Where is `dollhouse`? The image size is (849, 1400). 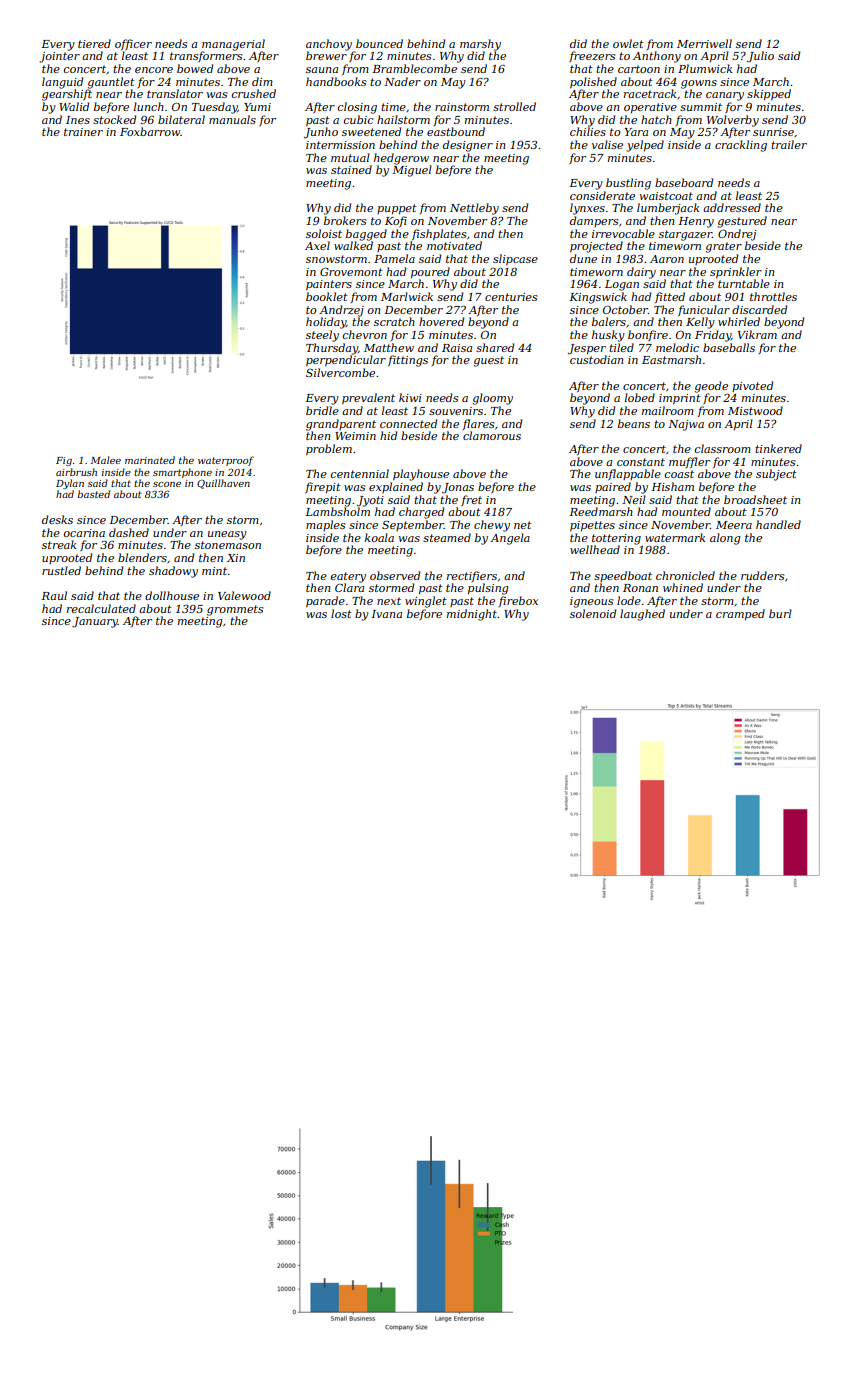 dollhouse is located at coordinates (172, 595).
